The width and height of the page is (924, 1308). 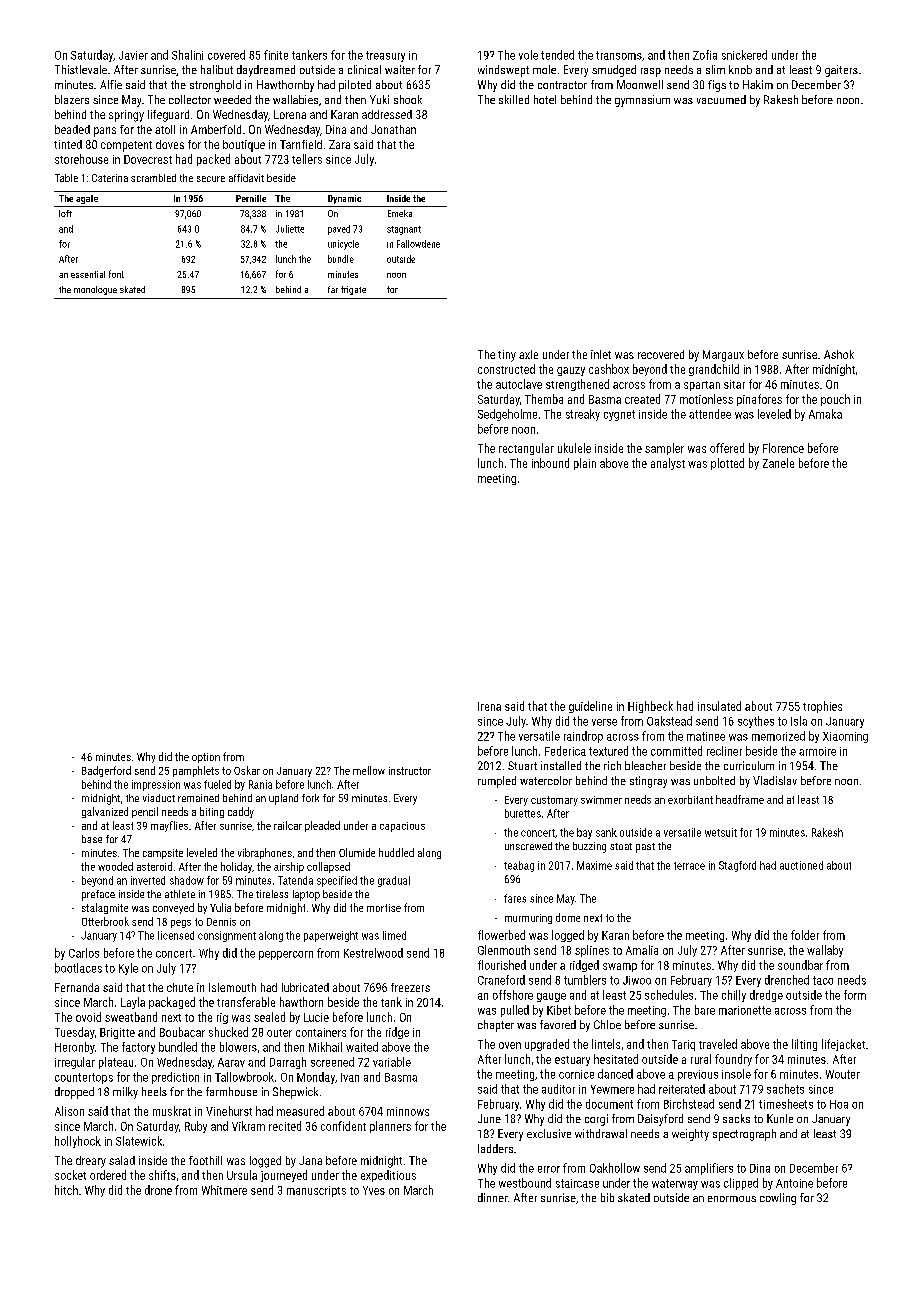 What do you see at coordinates (493, 1197) in the page?
I see `dinner` at bounding box center [493, 1197].
